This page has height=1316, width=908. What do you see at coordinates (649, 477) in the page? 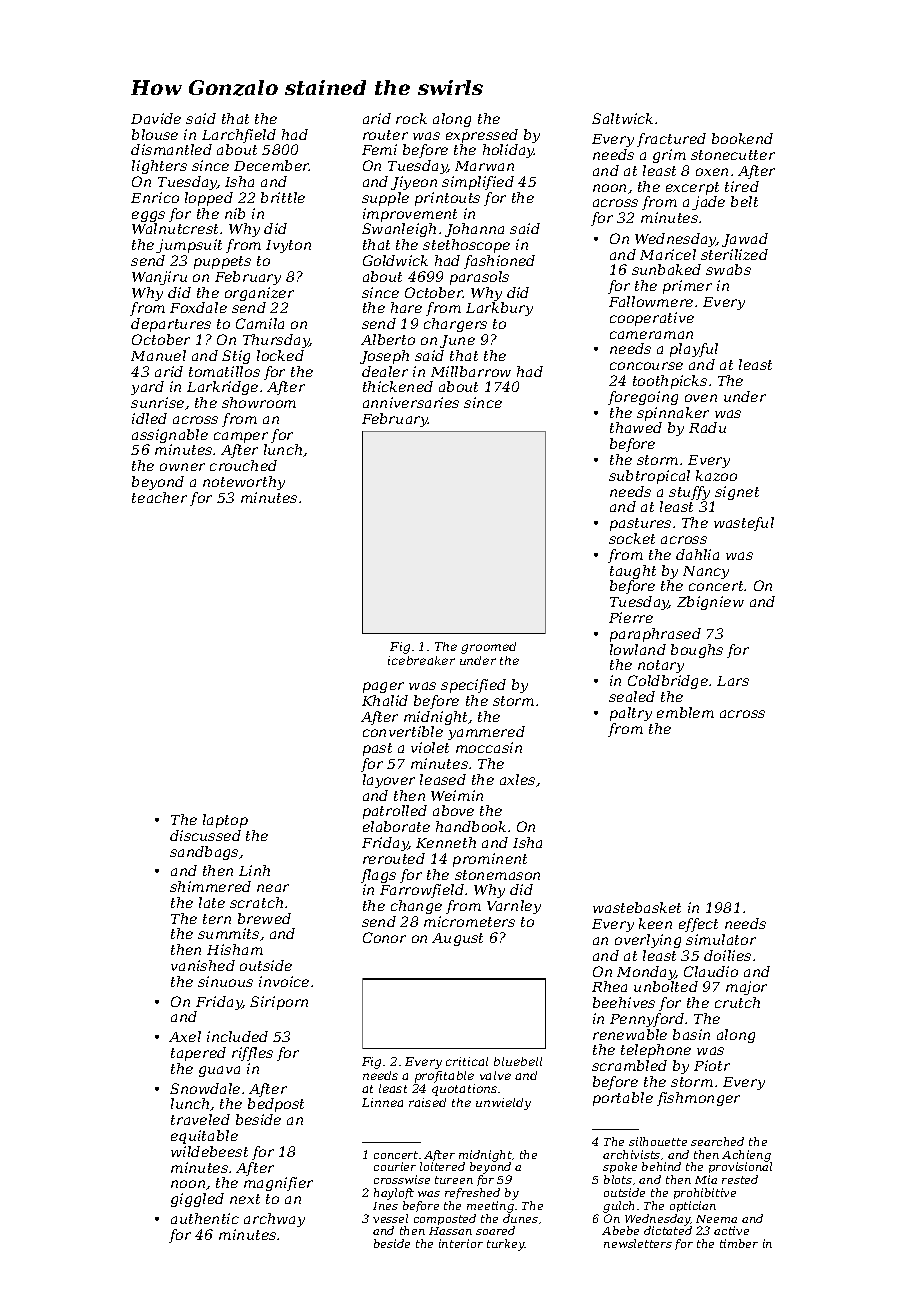
I see `subtropical` at bounding box center [649, 477].
